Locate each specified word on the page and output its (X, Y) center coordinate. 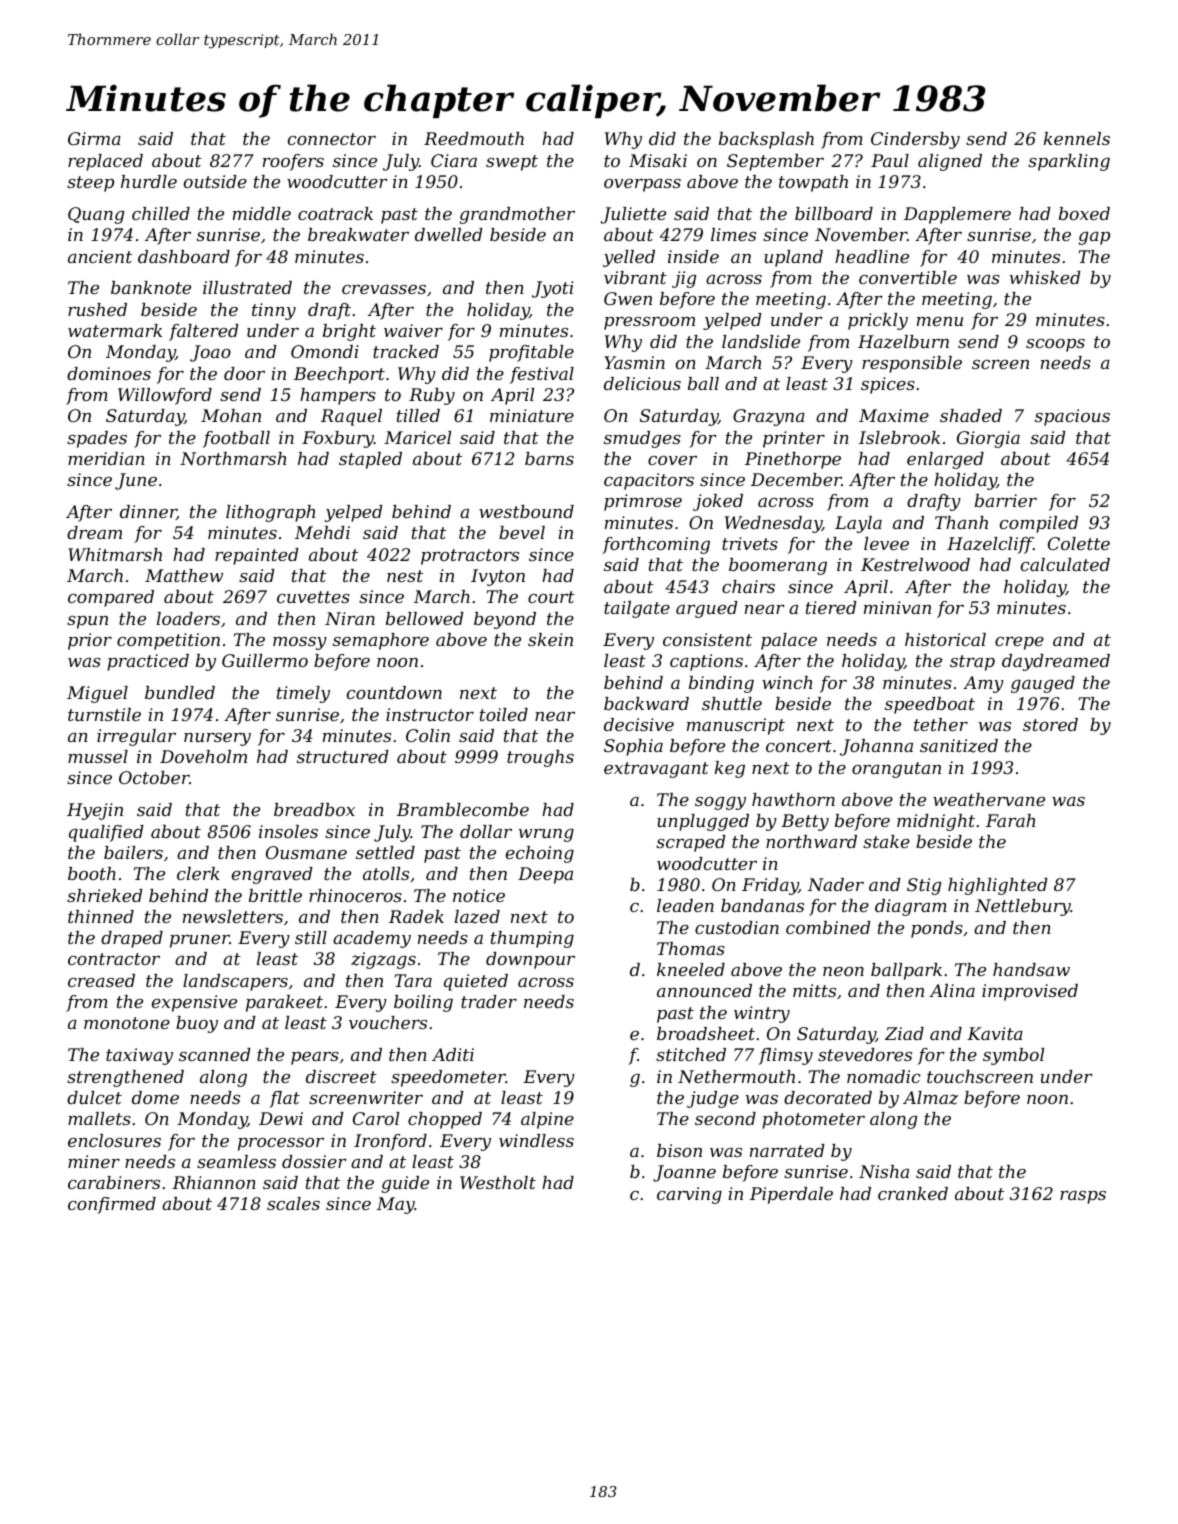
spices (888, 385)
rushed (97, 309)
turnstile (104, 714)
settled (385, 852)
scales (293, 1203)
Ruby (432, 396)
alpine (547, 1120)
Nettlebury (1023, 907)
